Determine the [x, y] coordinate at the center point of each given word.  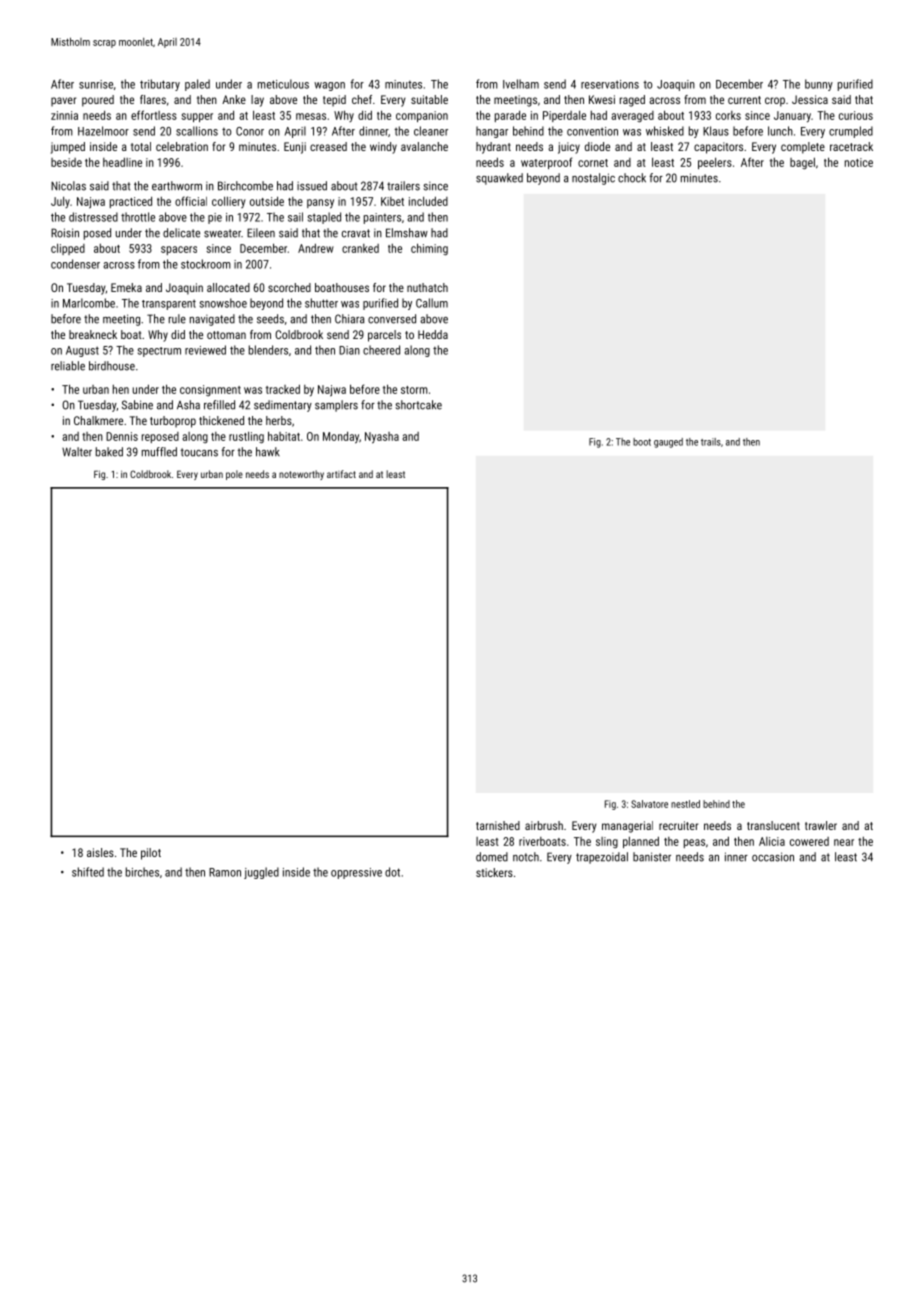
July [60, 202]
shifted [88, 872]
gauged [668, 443]
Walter [77, 452]
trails [711, 442]
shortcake [419, 405]
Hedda [433, 334]
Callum [432, 303]
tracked [283, 389]
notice [859, 162]
